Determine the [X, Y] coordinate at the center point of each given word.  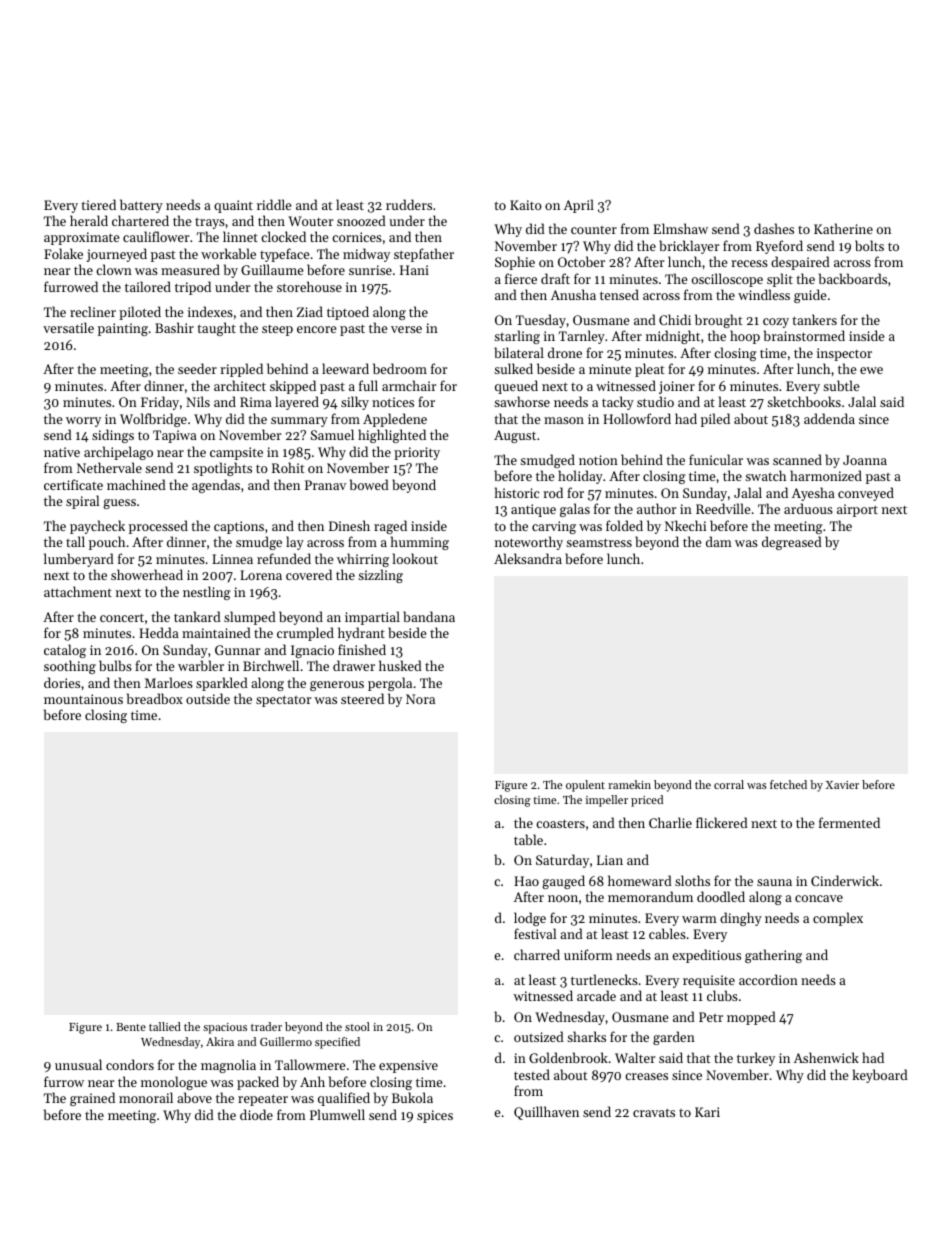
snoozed [361, 220]
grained [92, 1099]
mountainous [83, 699]
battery [141, 206]
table [528, 839]
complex [838, 919]
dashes [774, 228]
